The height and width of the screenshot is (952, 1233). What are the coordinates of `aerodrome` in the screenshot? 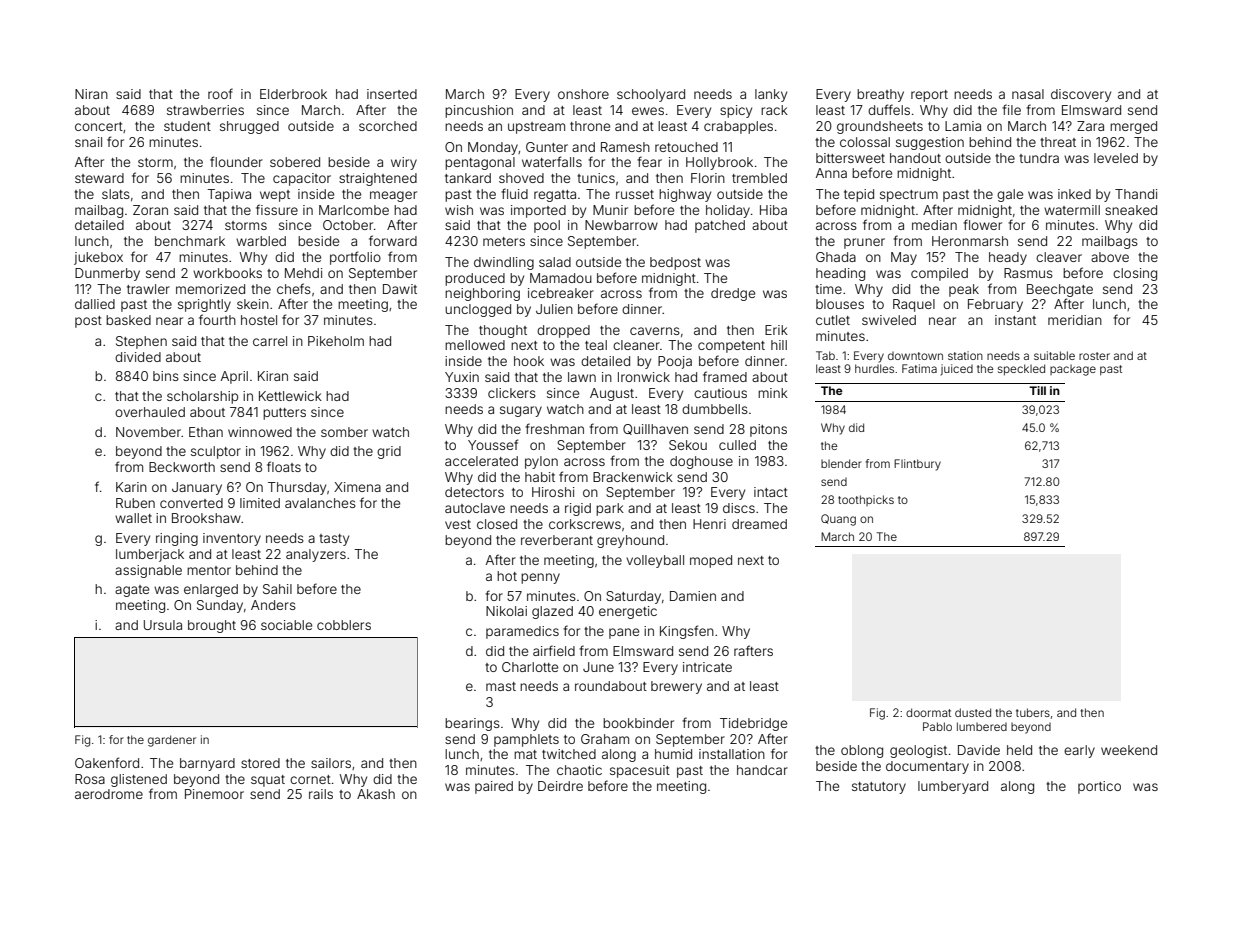 It's located at (109, 794).
